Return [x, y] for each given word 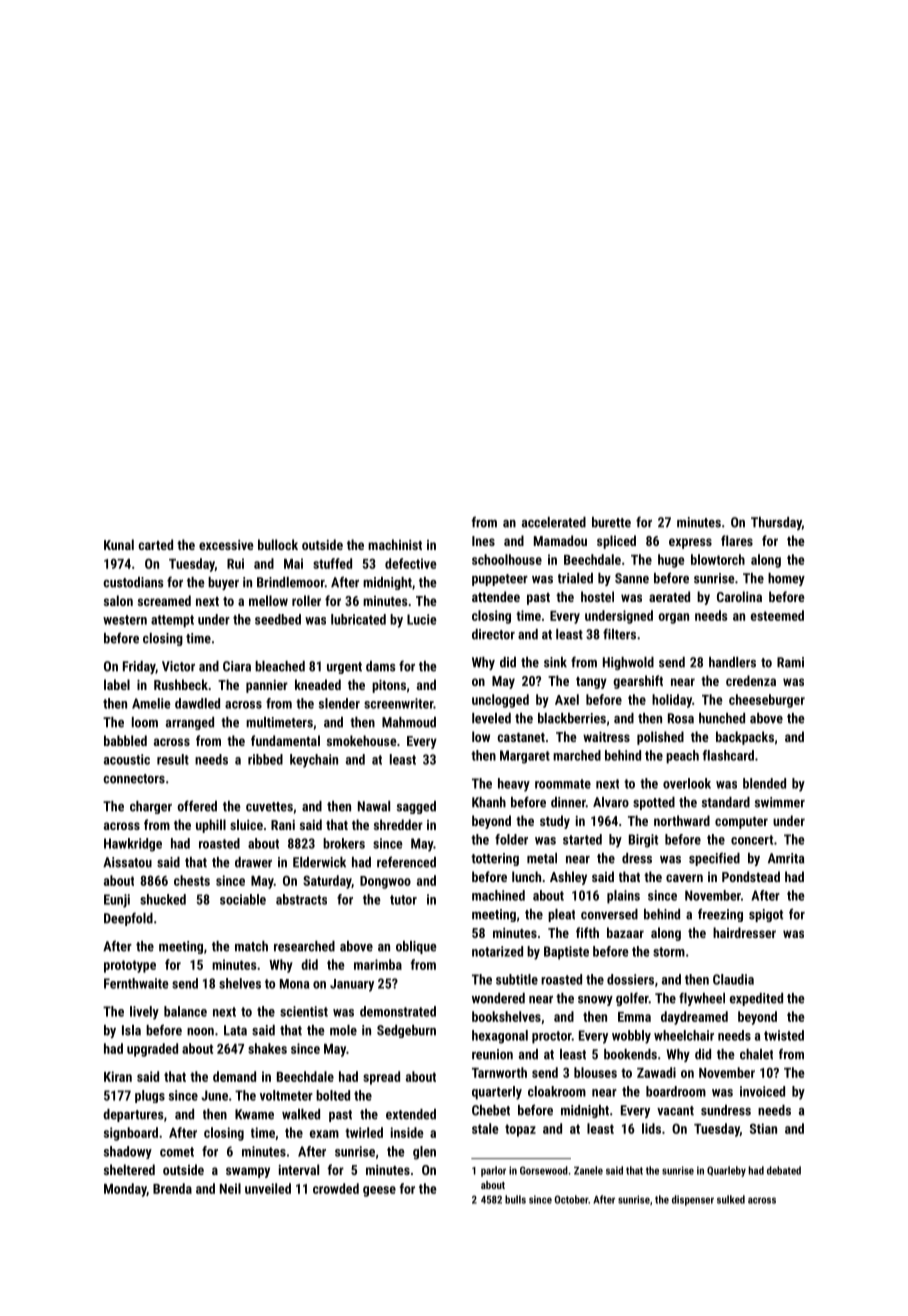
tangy [591, 683]
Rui [235, 563]
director [493, 634]
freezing [720, 915]
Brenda [172, 1188]
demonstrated [398, 1011]
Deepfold [128, 919]
